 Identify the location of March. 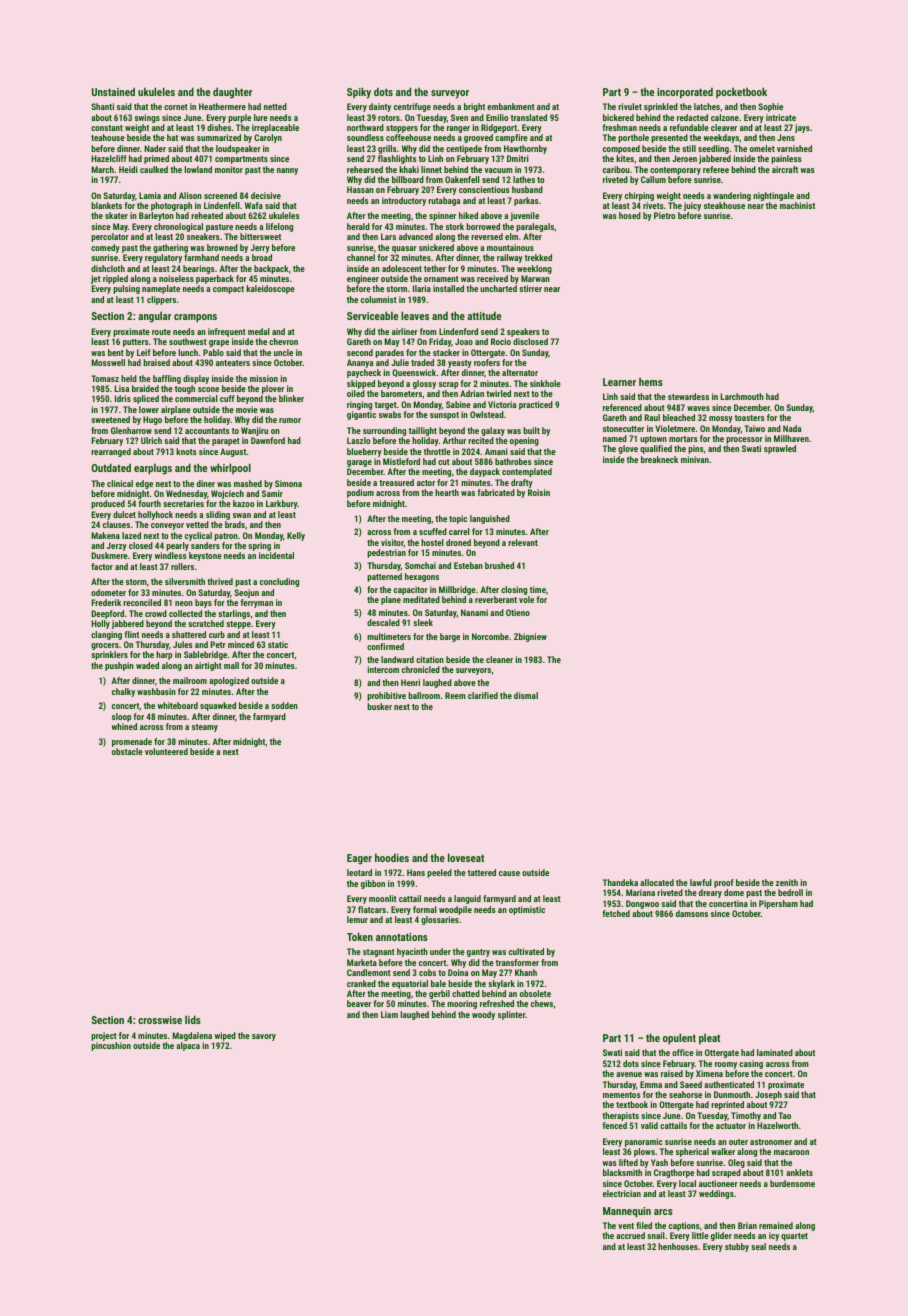
(103, 169).
